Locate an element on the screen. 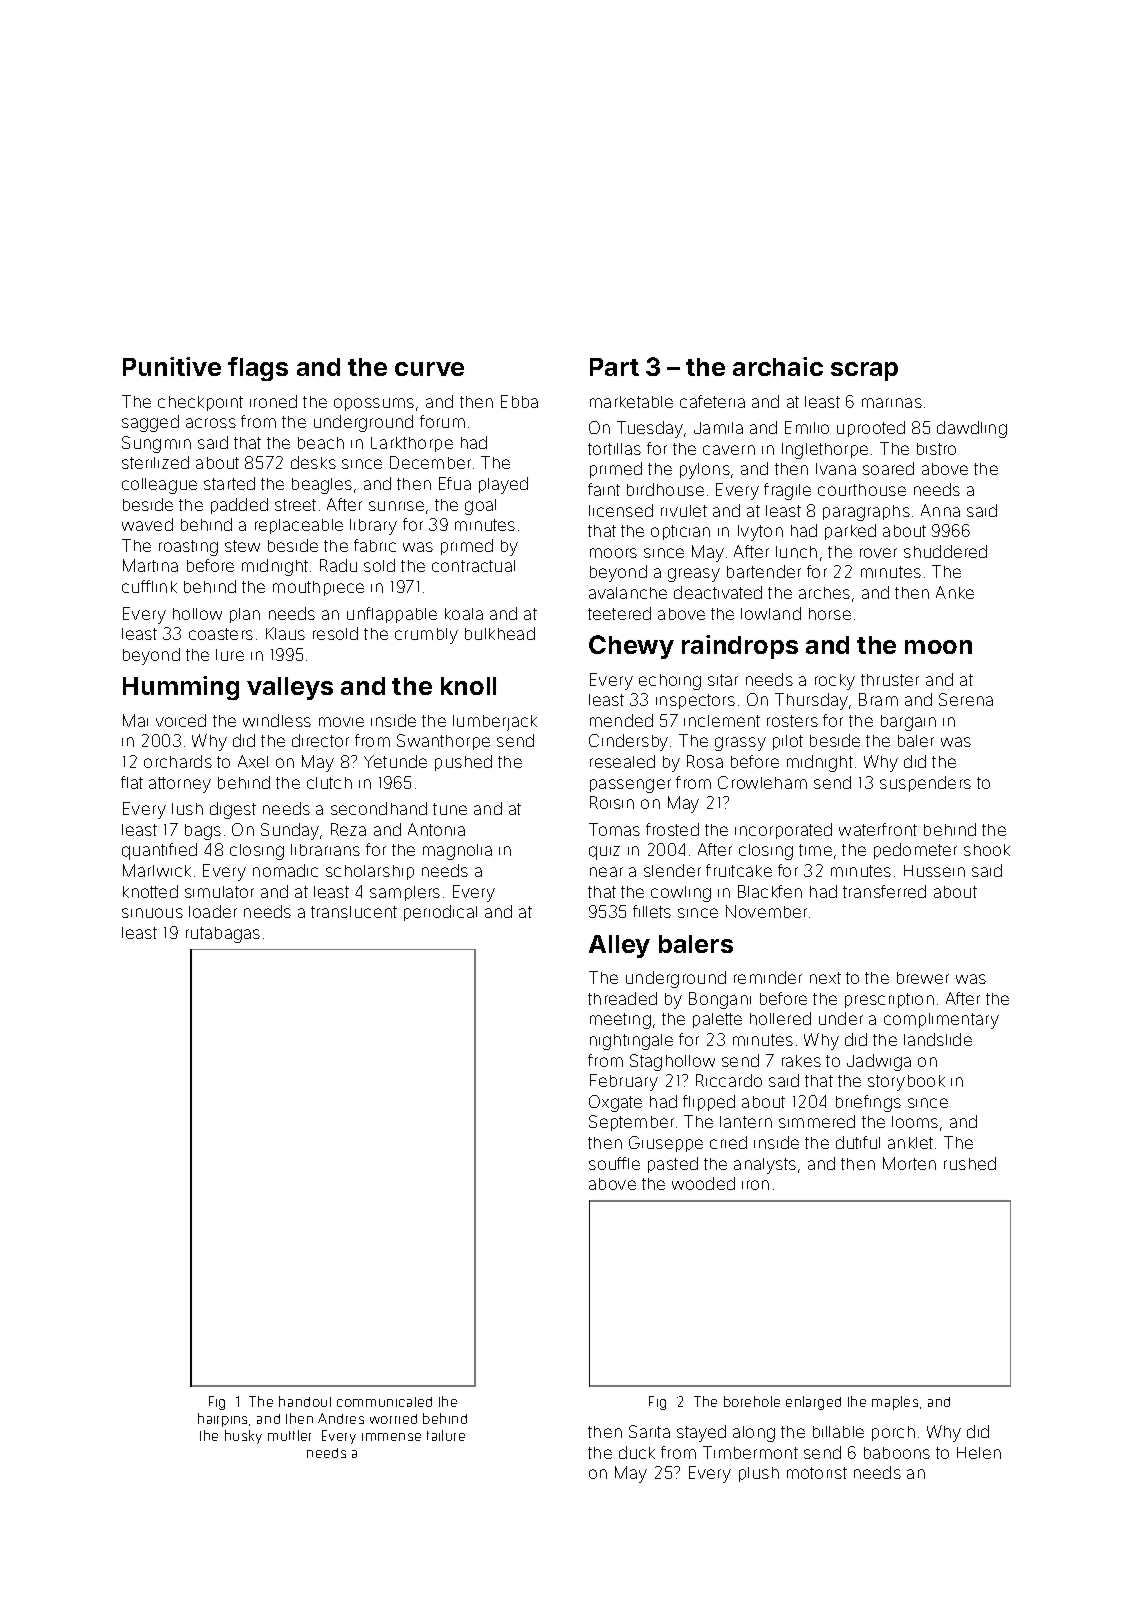  Part is located at coordinates (614, 367).
